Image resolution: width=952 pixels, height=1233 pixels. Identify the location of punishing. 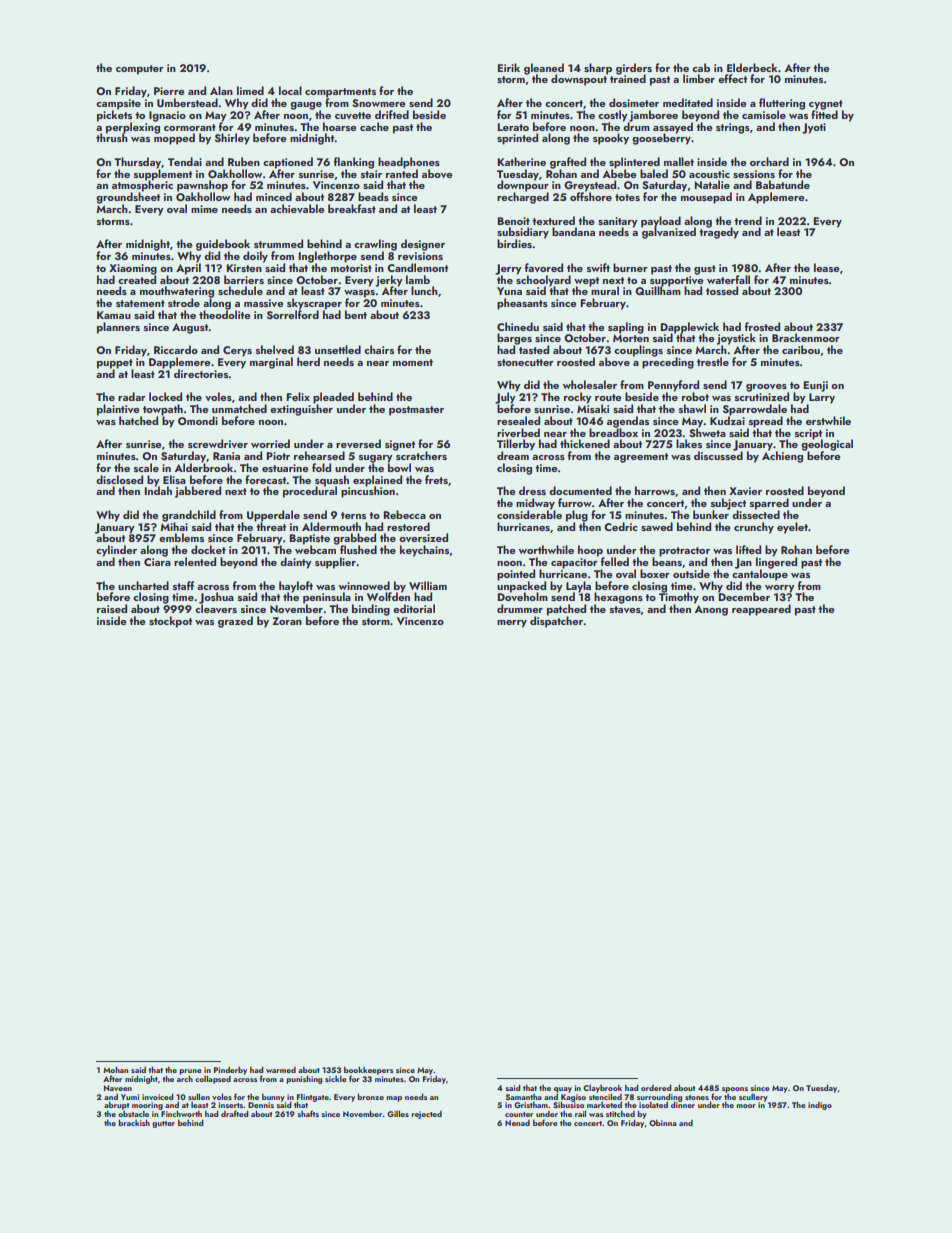
(304, 1079).
